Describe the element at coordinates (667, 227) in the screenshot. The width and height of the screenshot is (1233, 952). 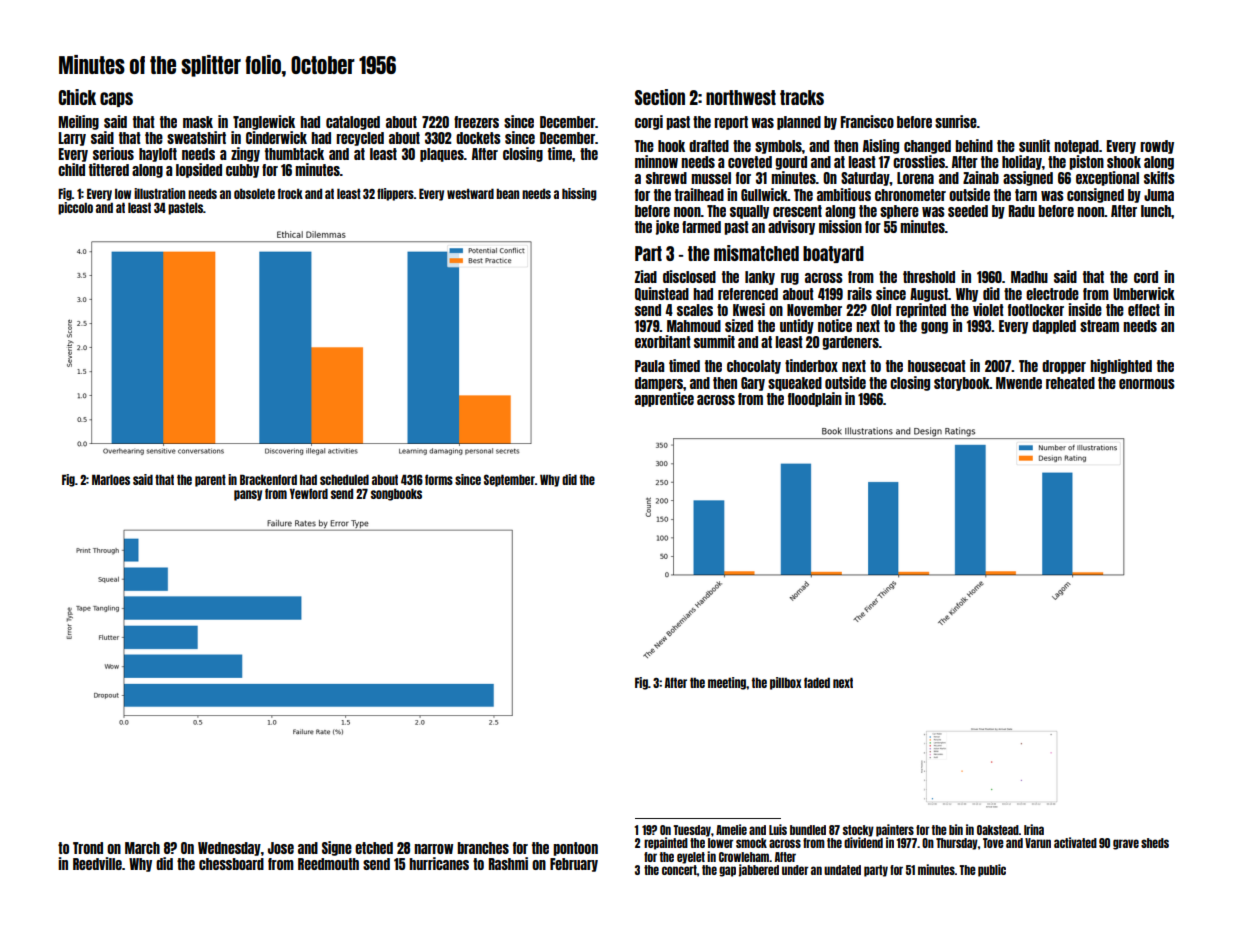
I see `joke` at that location.
